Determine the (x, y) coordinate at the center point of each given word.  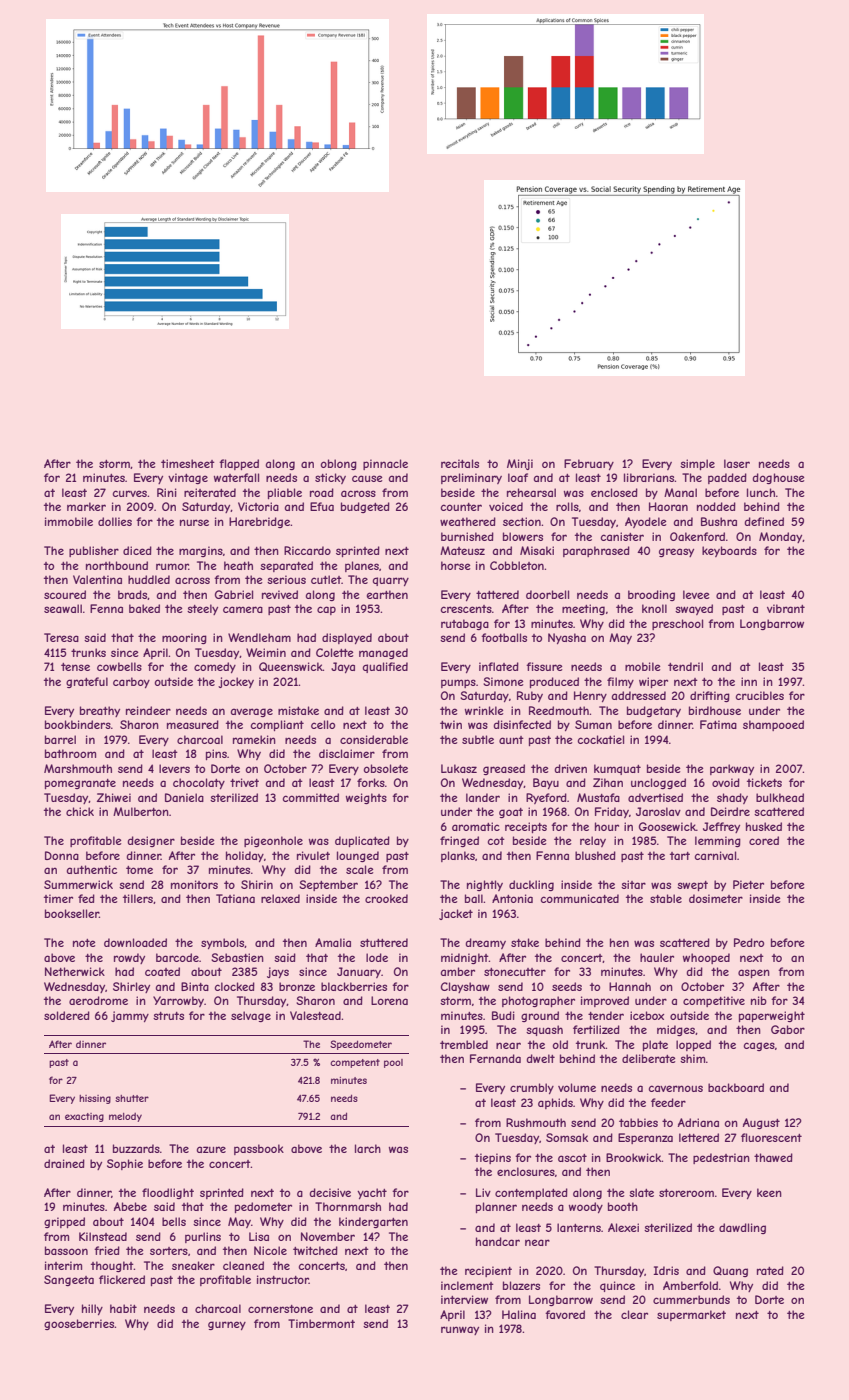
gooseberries (79, 1324)
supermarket (691, 1315)
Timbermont (321, 1323)
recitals (460, 463)
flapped (239, 464)
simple (697, 464)
